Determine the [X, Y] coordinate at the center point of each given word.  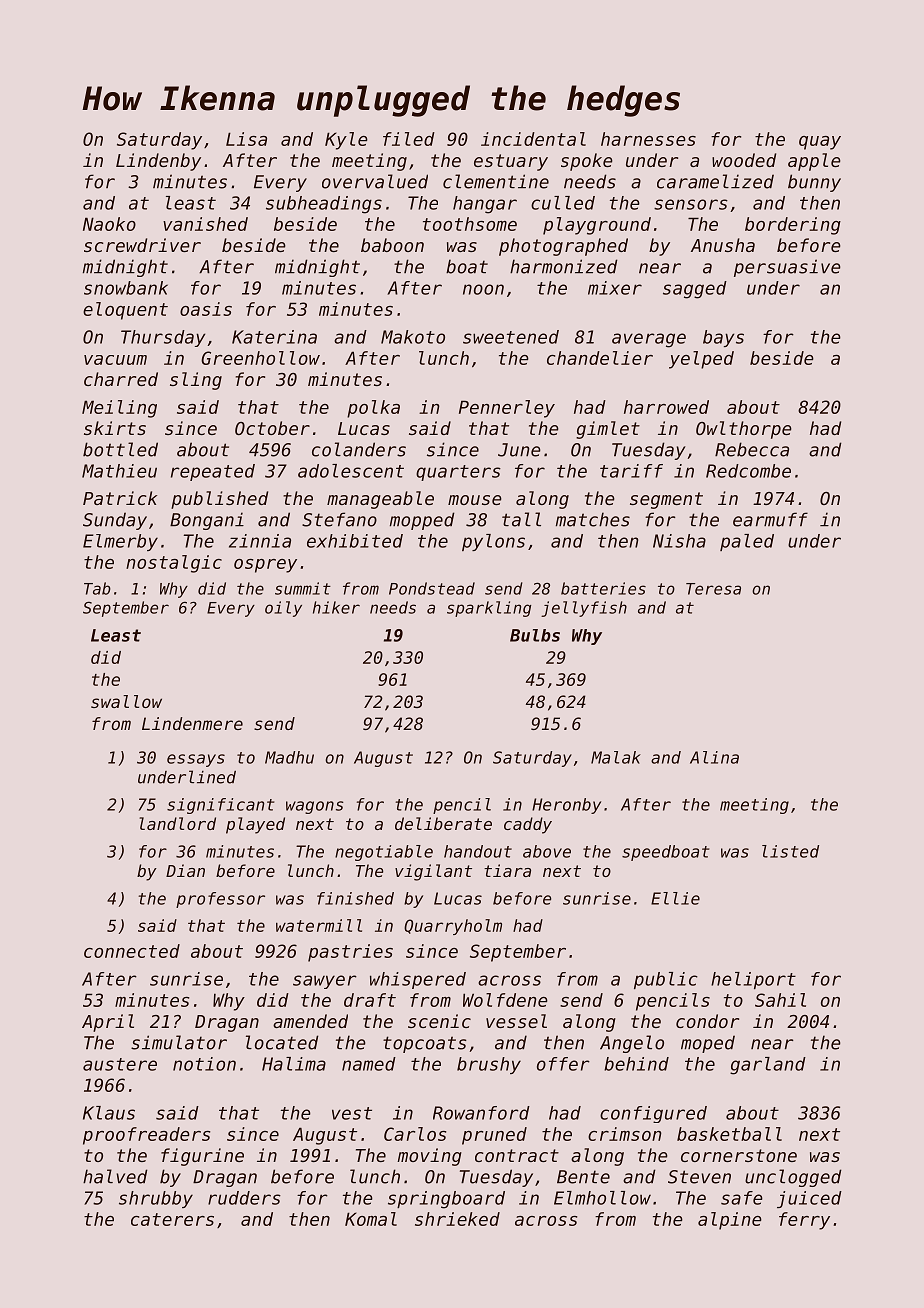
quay [820, 143]
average [649, 340]
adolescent [351, 471]
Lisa [246, 139]
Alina [714, 757]
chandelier [600, 358]
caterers [172, 1219]
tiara [507, 870]
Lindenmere [192, 723]
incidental [533, 139]
